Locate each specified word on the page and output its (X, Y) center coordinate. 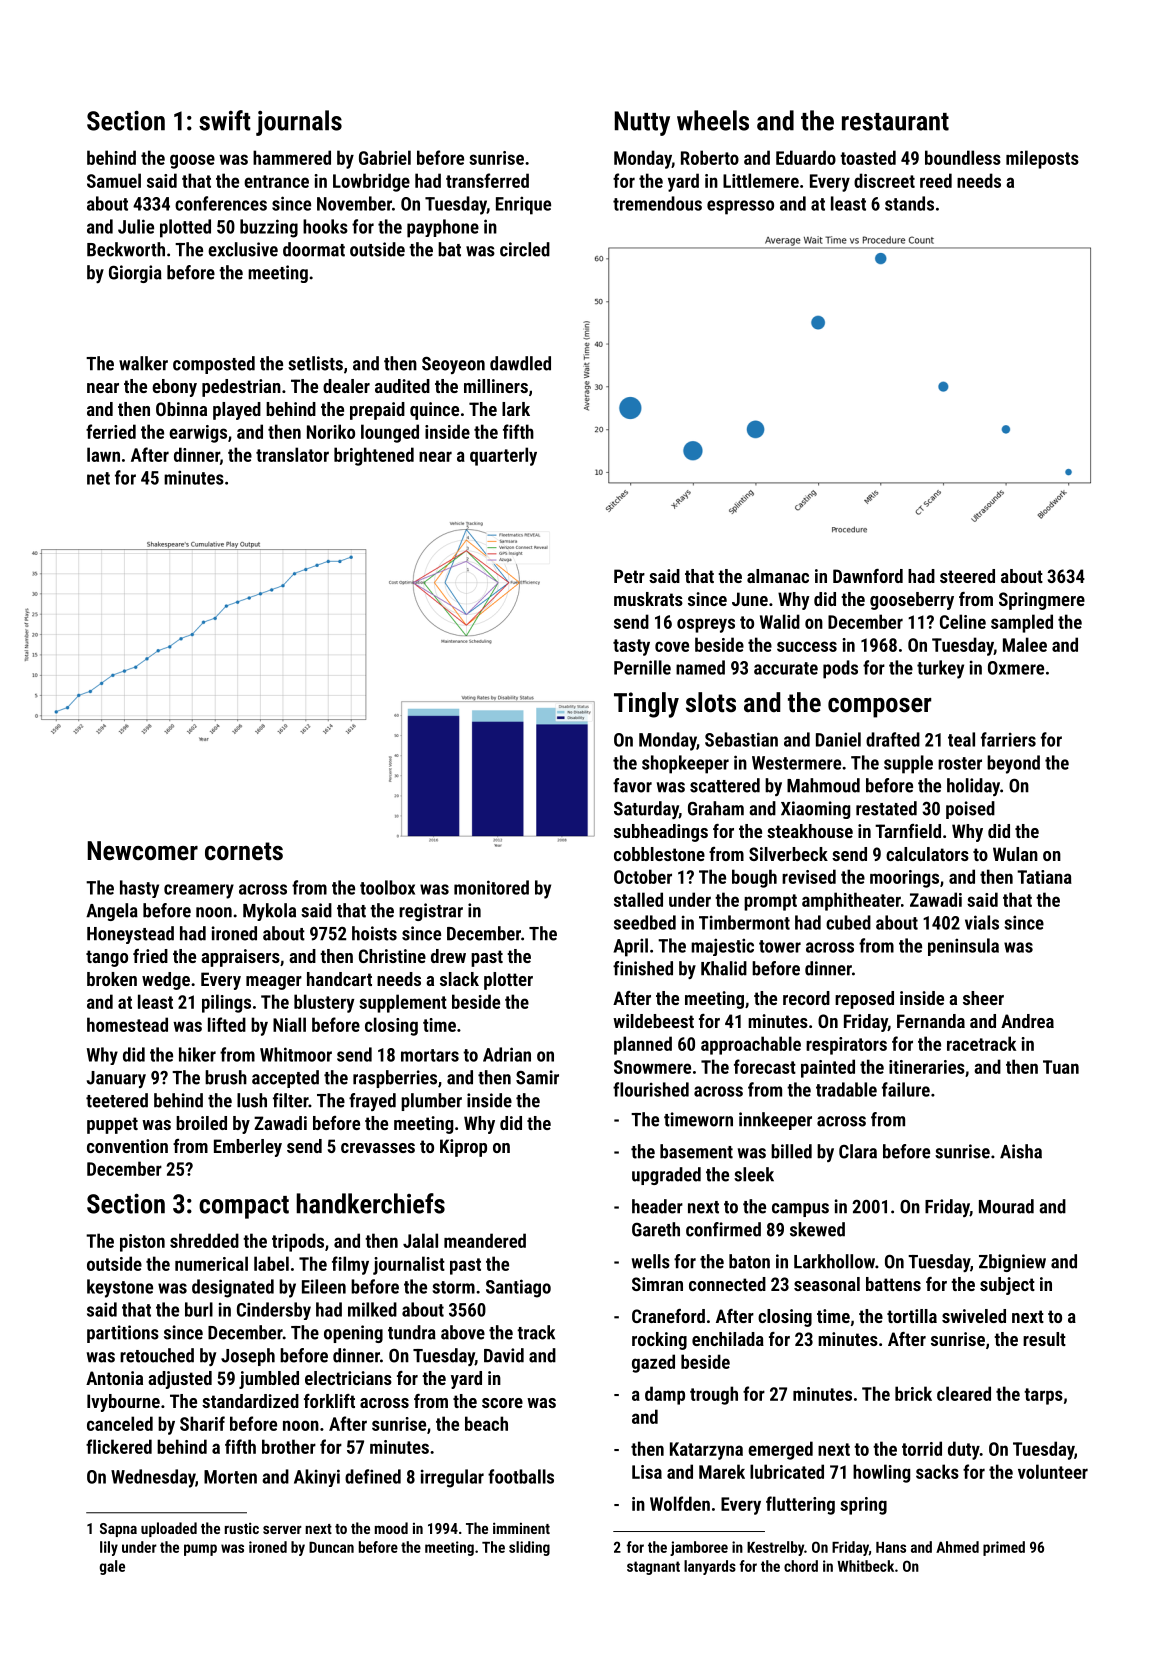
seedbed (645, 922)
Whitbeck (865, 1566)
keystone (120, 1288)
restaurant (895, 122)
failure (906, 1089)
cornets (244, 851)
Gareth (656, 1229)
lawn (103, 454)
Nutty (642, 123)
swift (225, 120)
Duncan (331, 1547)
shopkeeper (685, 764)
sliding (529, 1548)
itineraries (927, 1067)
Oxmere (1016, 668)
